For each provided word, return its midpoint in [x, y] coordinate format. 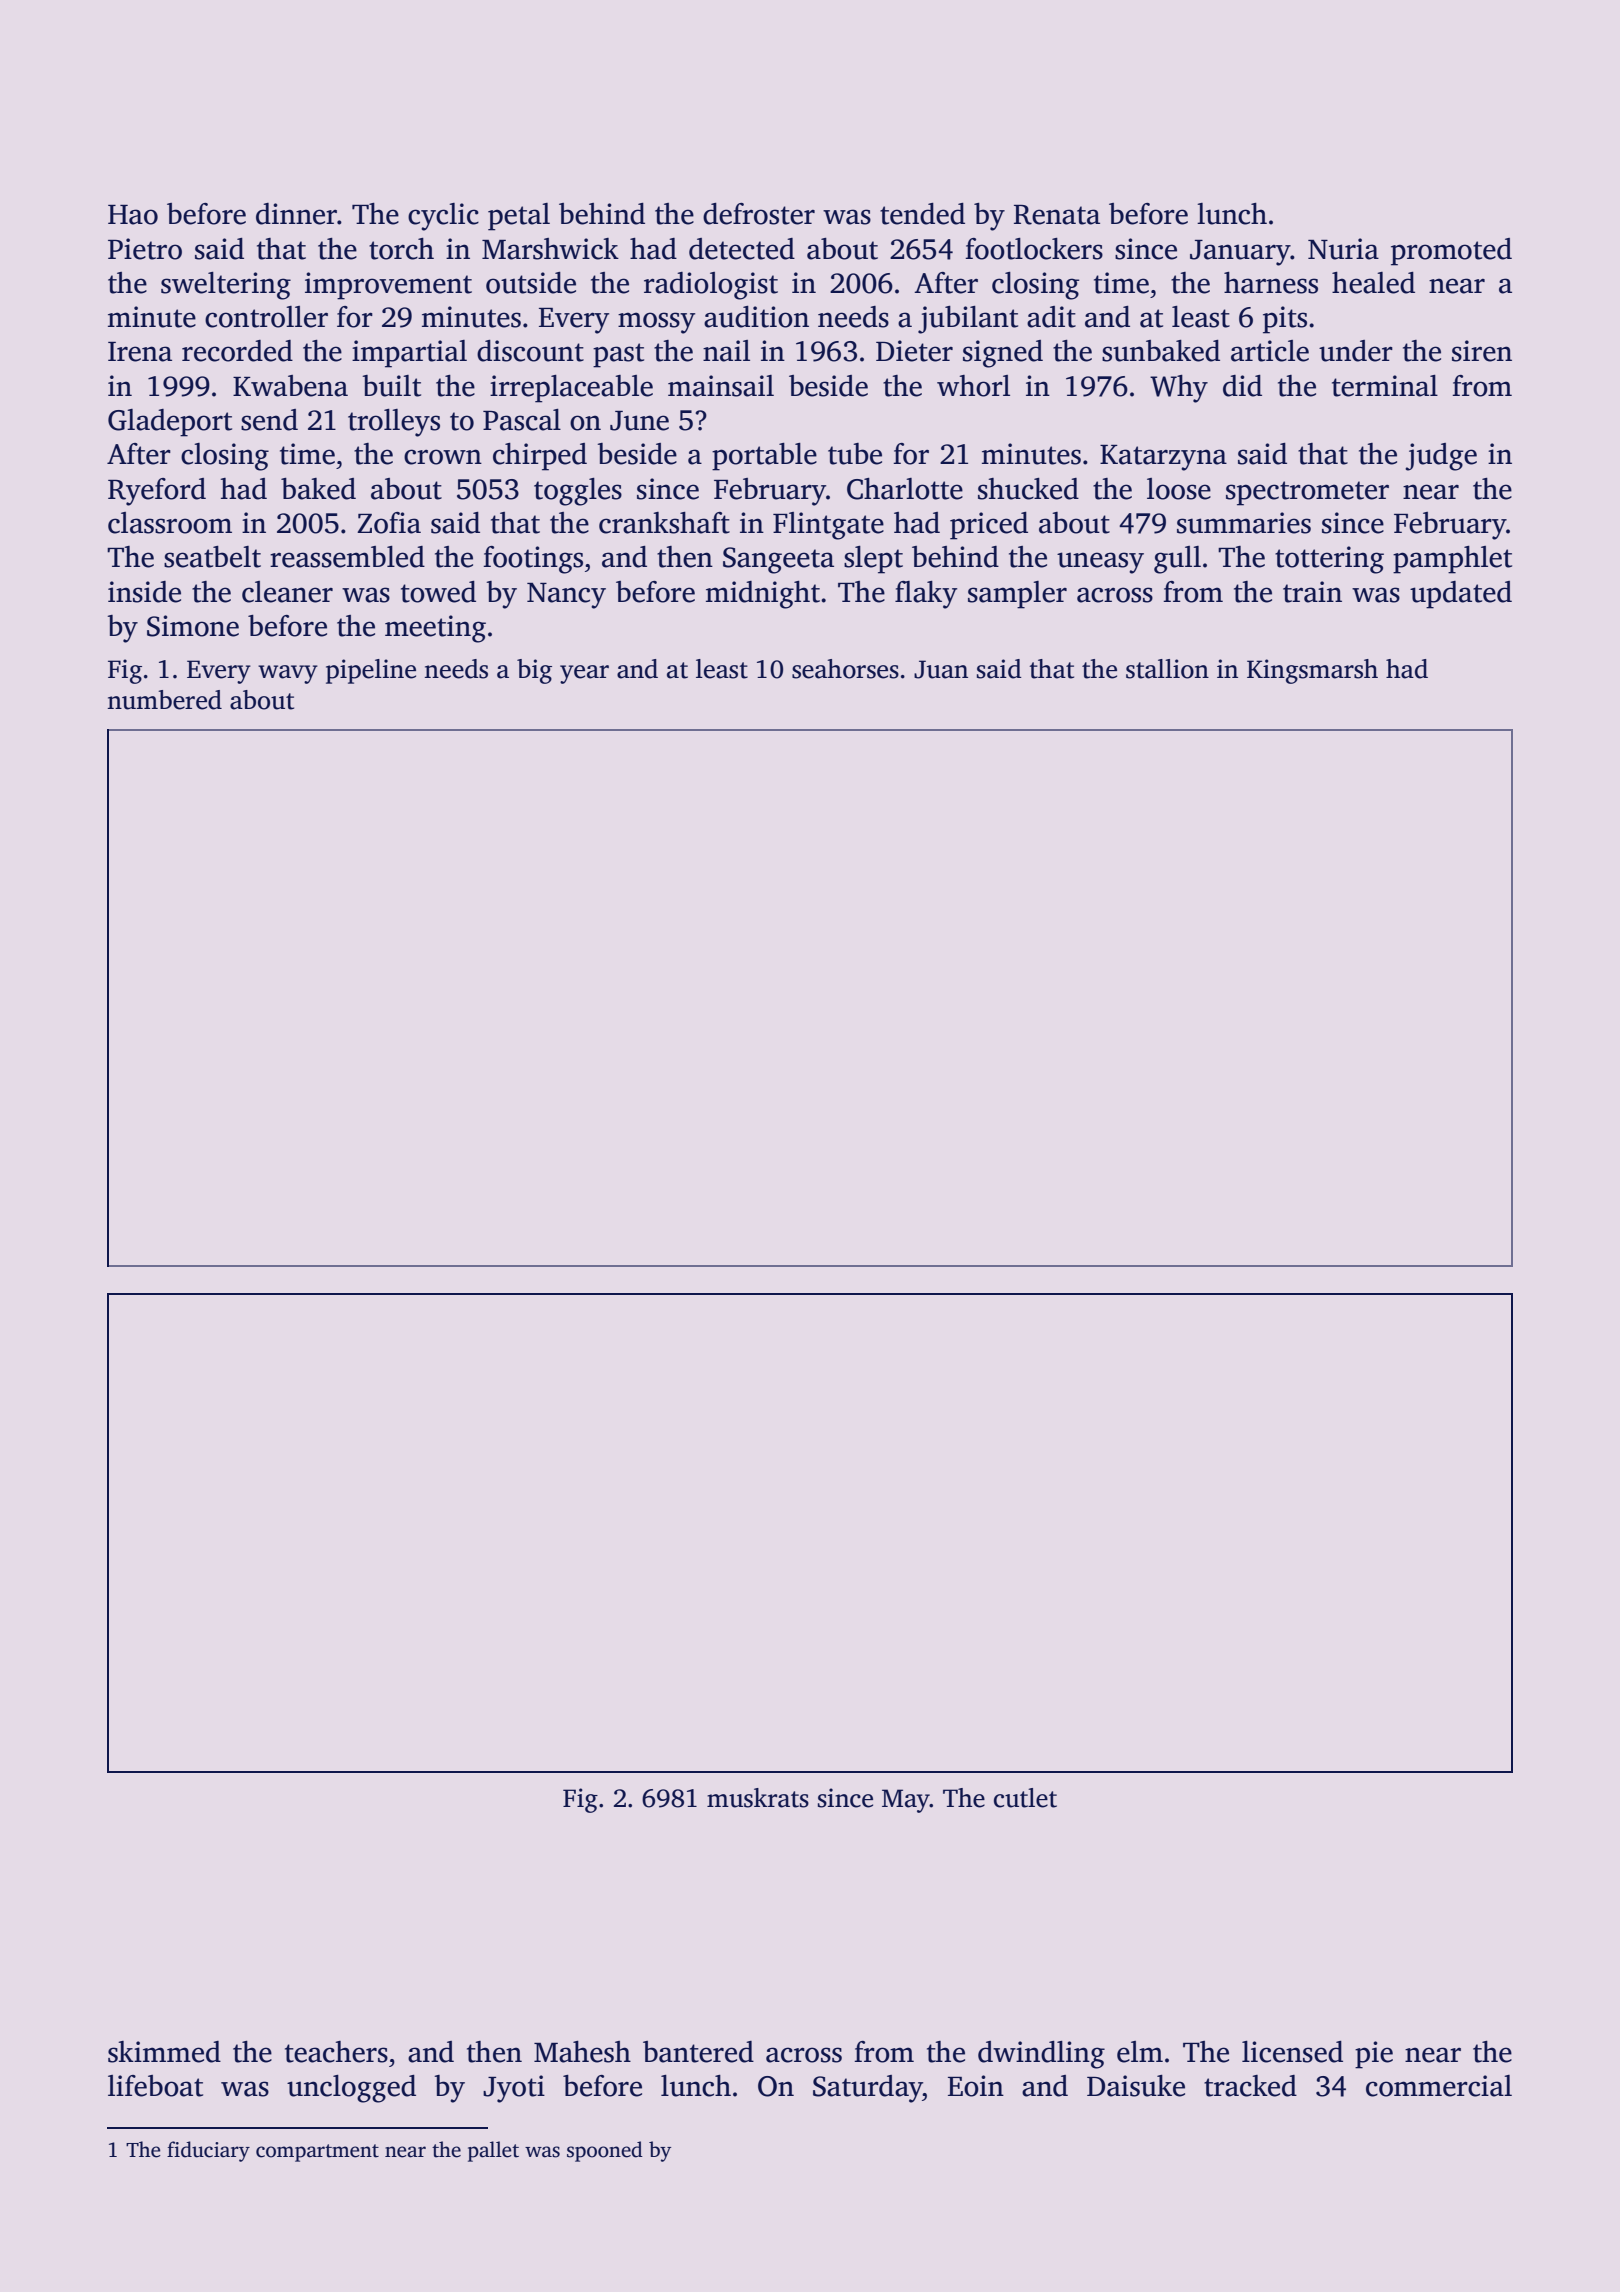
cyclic [443, 217]
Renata [1057, 215]
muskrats [758, 1798]
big [534, 671]
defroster [759, 214]
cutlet [1025, 1798]
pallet [493, 2151]
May [906, 1801]
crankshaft [664, 523]
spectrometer [1307, 493]
